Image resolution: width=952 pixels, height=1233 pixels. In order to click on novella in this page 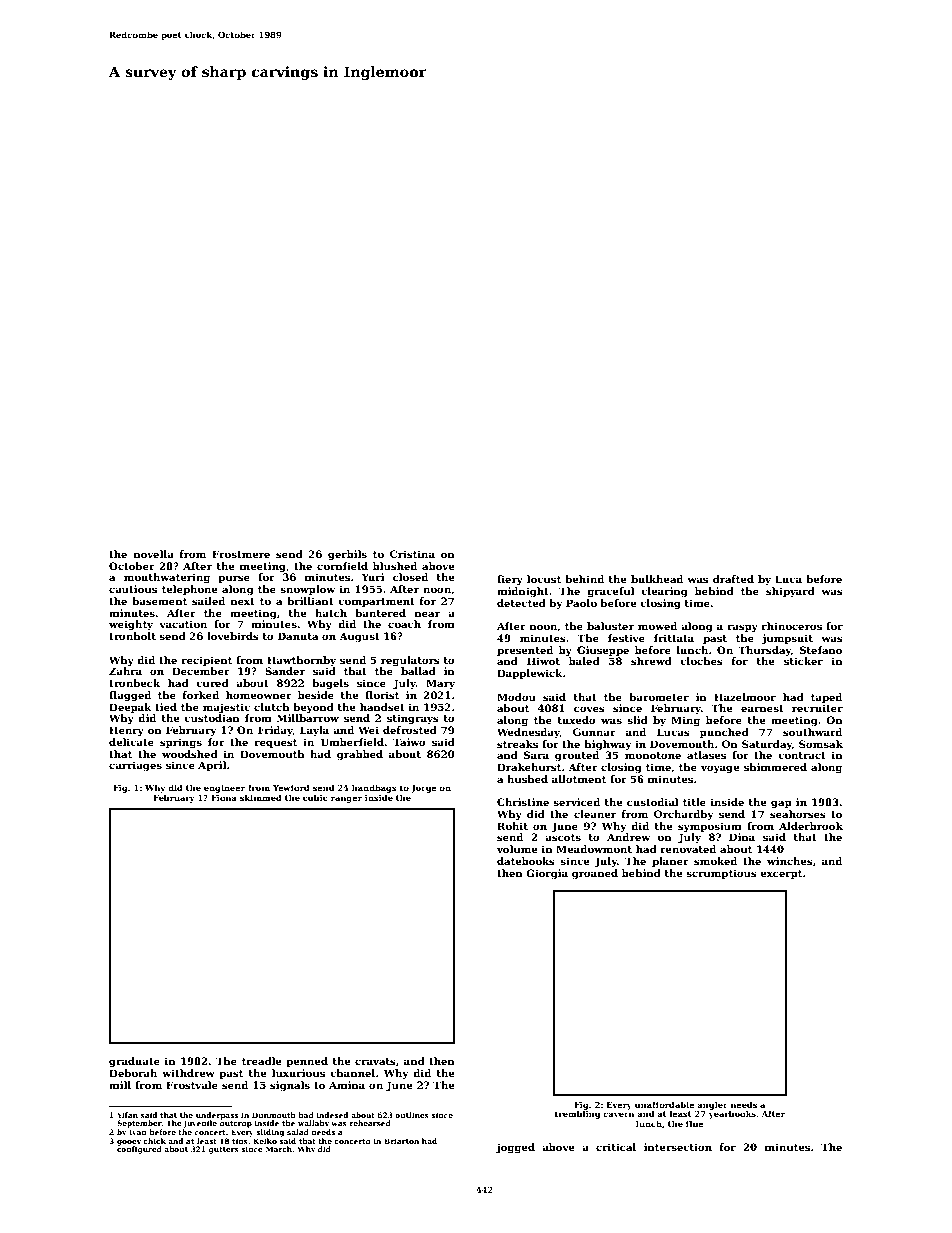, I will do `click(154, 554)`.
